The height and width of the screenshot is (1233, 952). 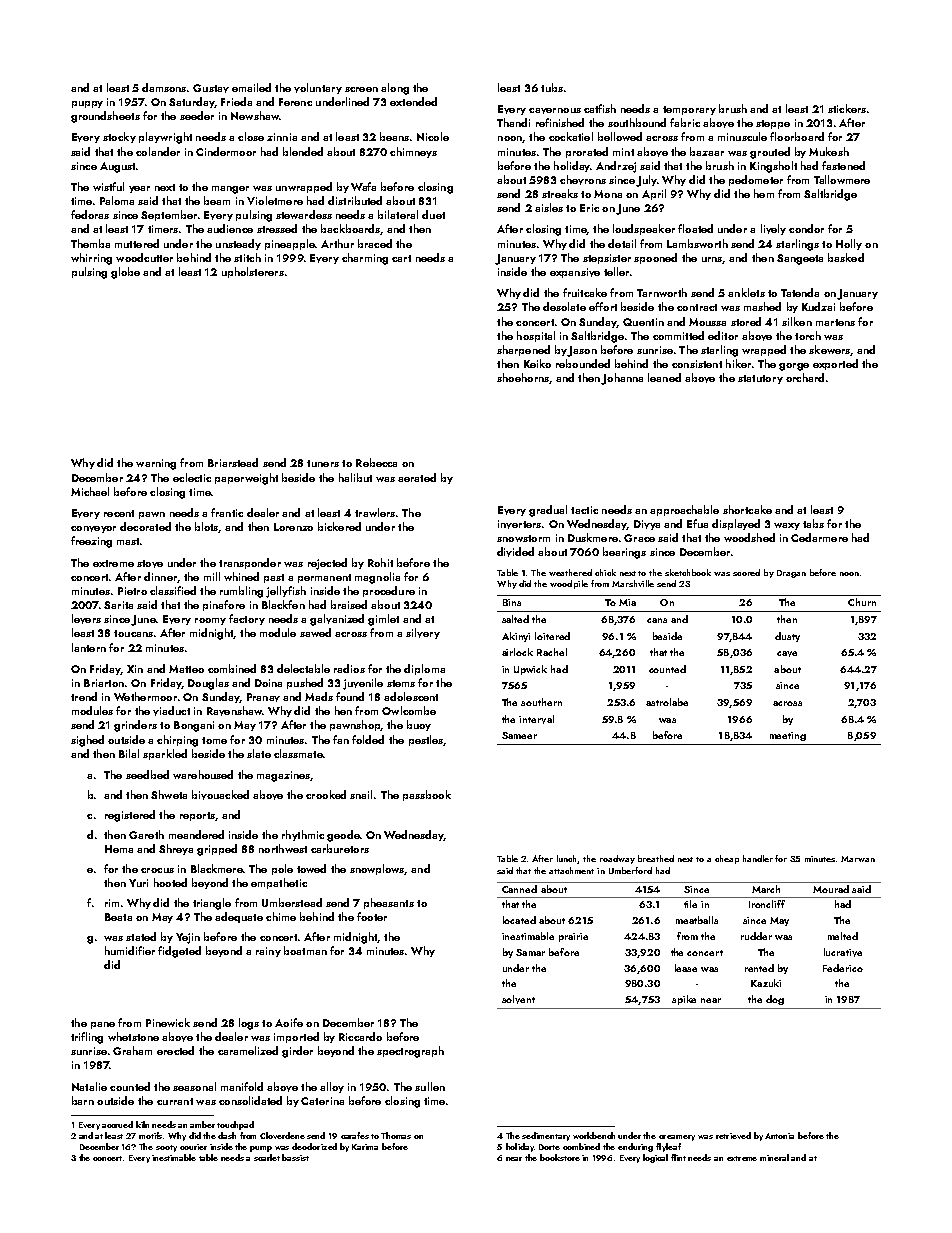 What do you see at coordinates (361, 794) in the screenshot?
I see `snail` at bounding box center [361, 794].
